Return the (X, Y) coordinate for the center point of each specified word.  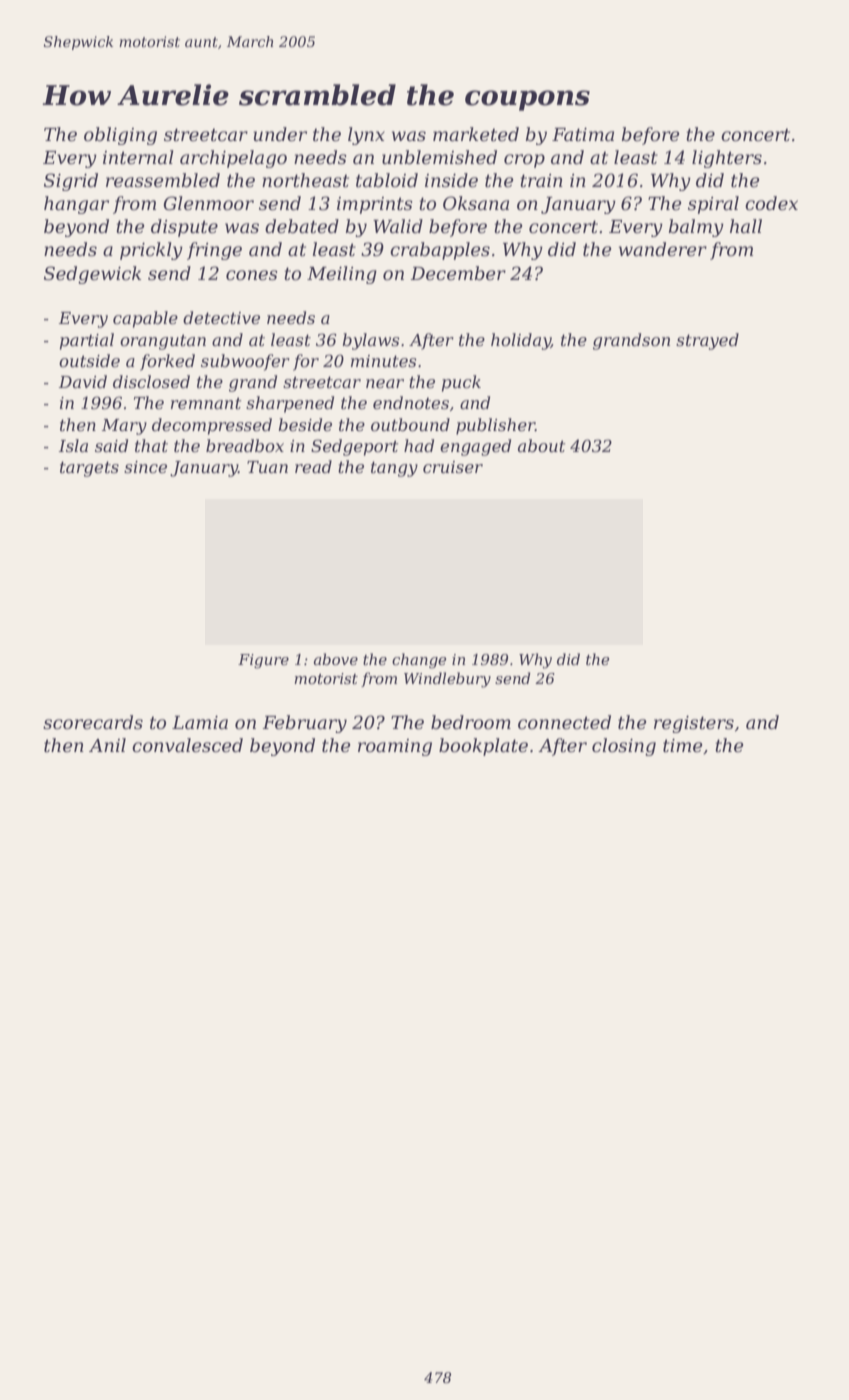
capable (145, 319)
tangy (394, 469)
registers (694, 724)
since (145, 467)
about (541, 445)
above (336, 659)
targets (89, 469)
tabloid (387, 180)
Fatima (583, 134)
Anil (107, 745)
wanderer (663, 249)
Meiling (342, 275)
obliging (120, 136)
